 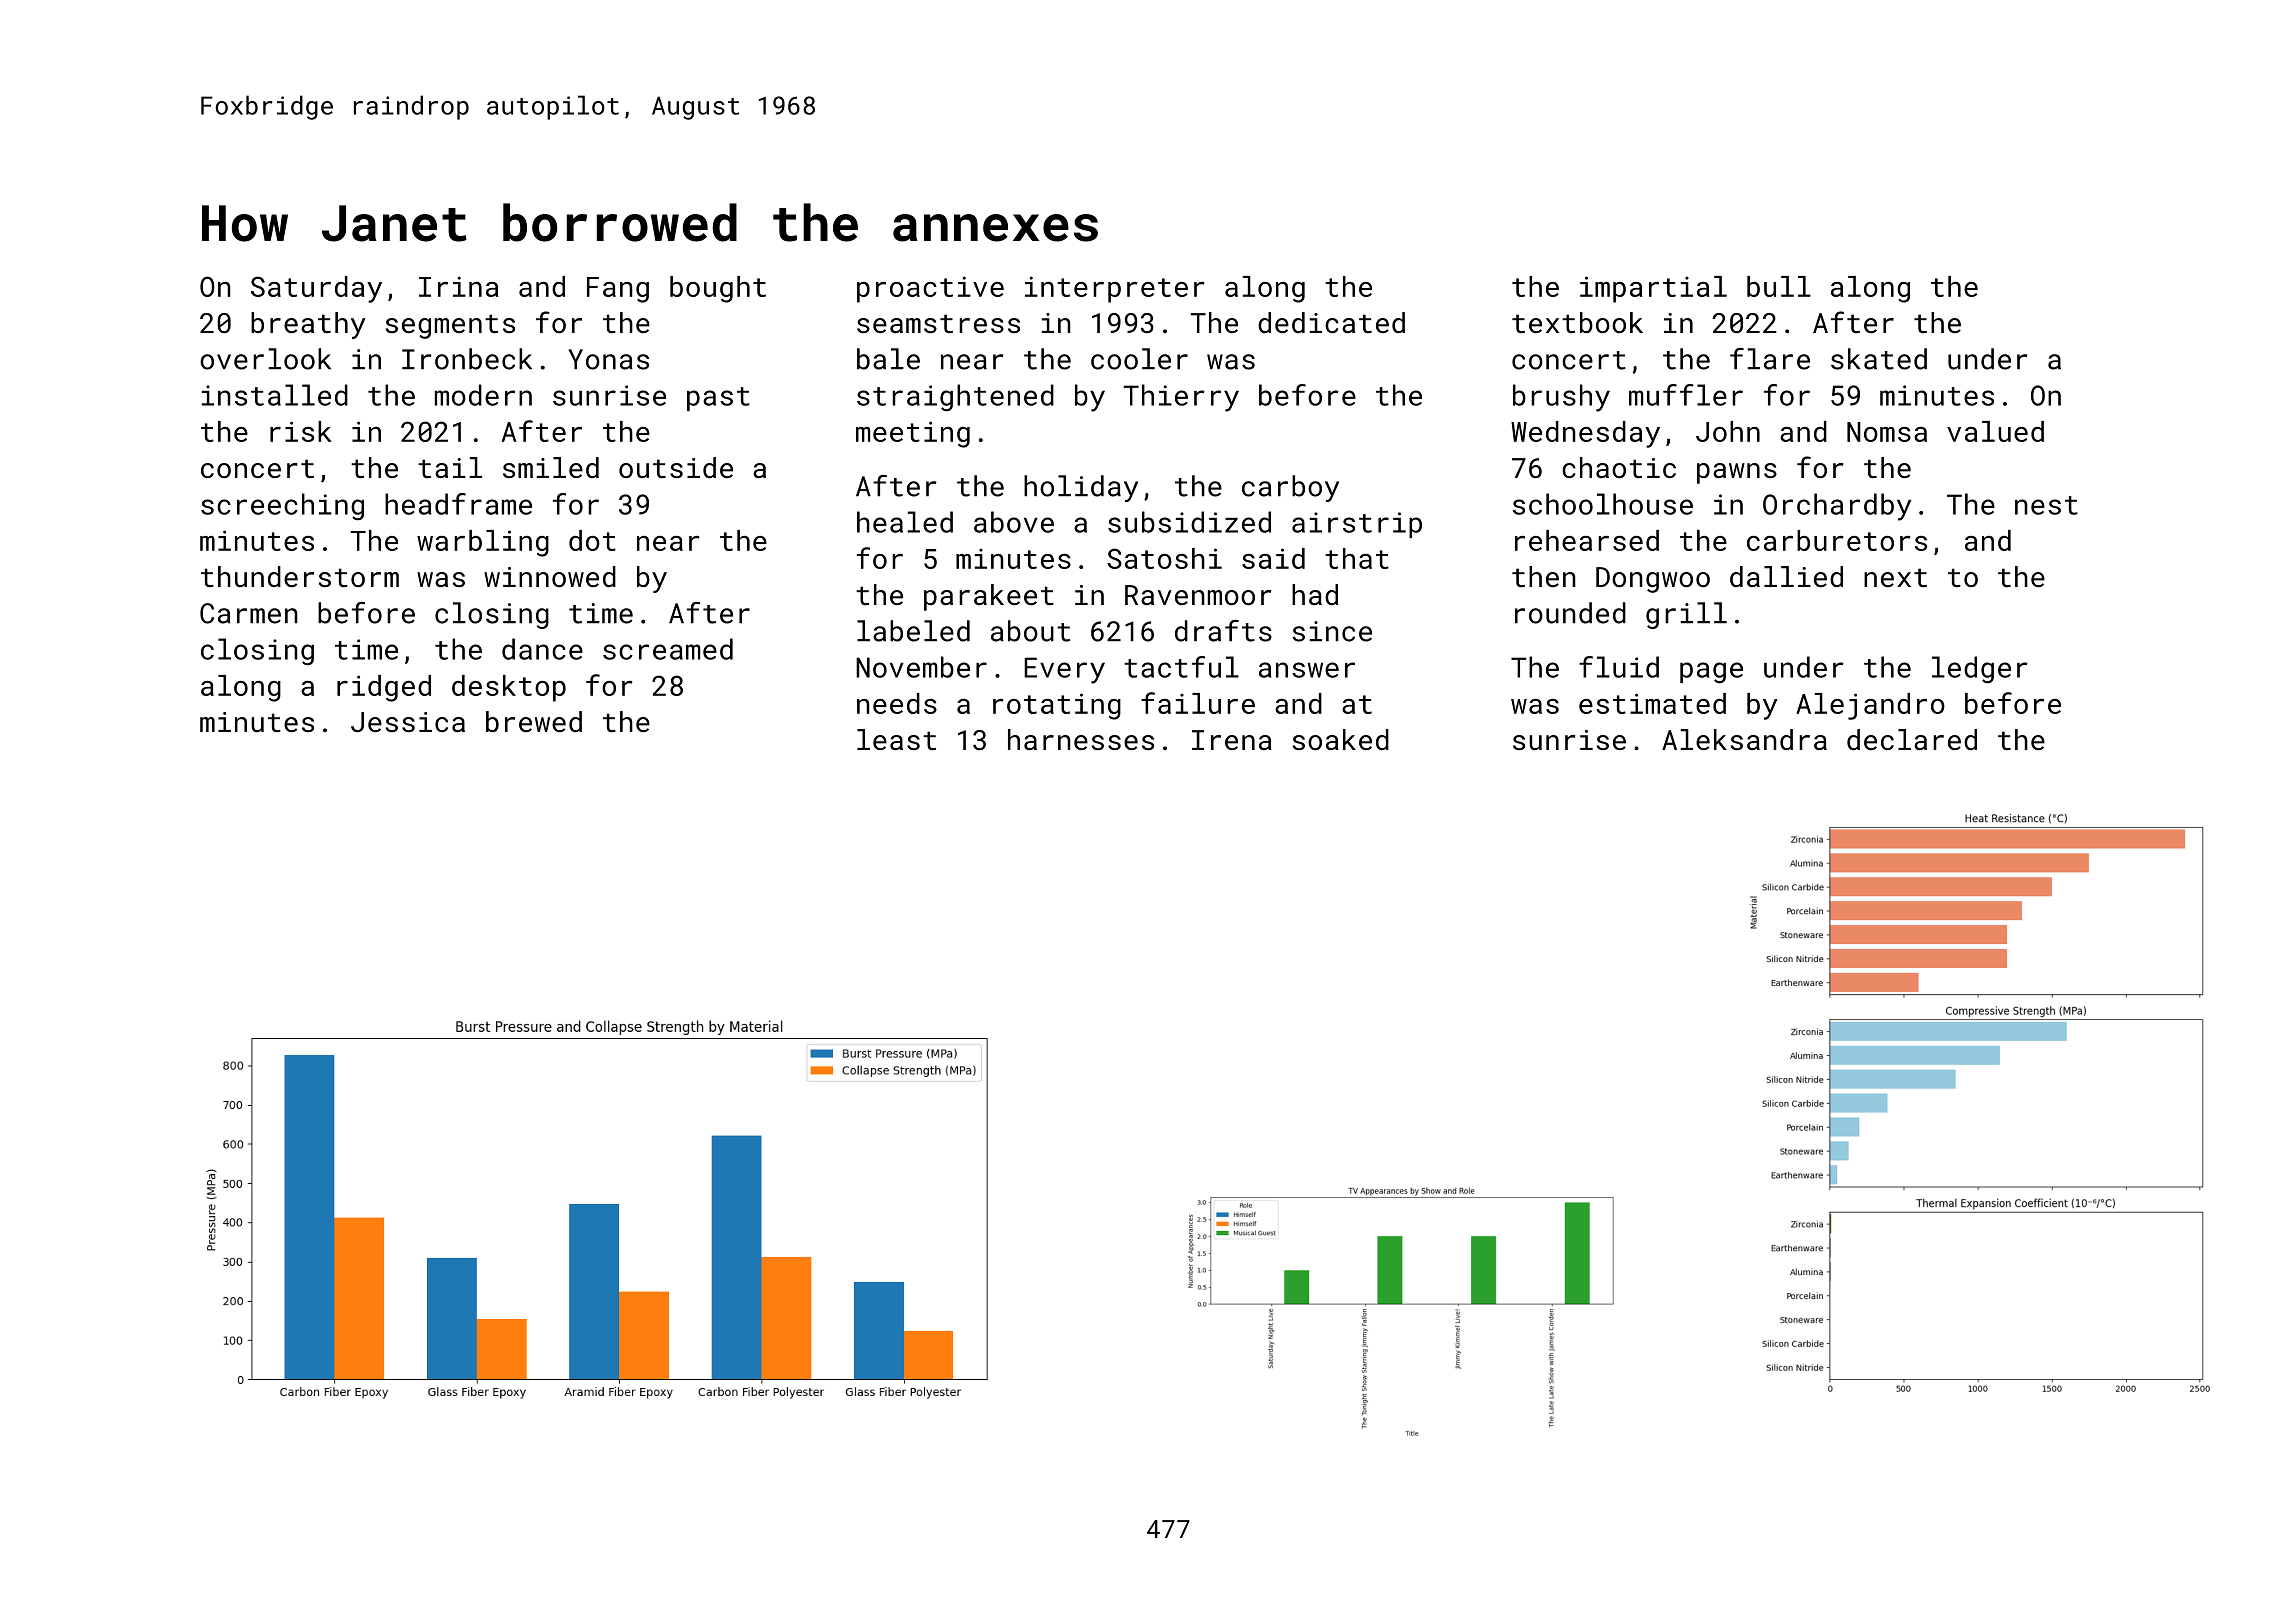 What do you see at coordinates (905, 522) in the image?
I see `healed` at bounding box center [905, 522].
